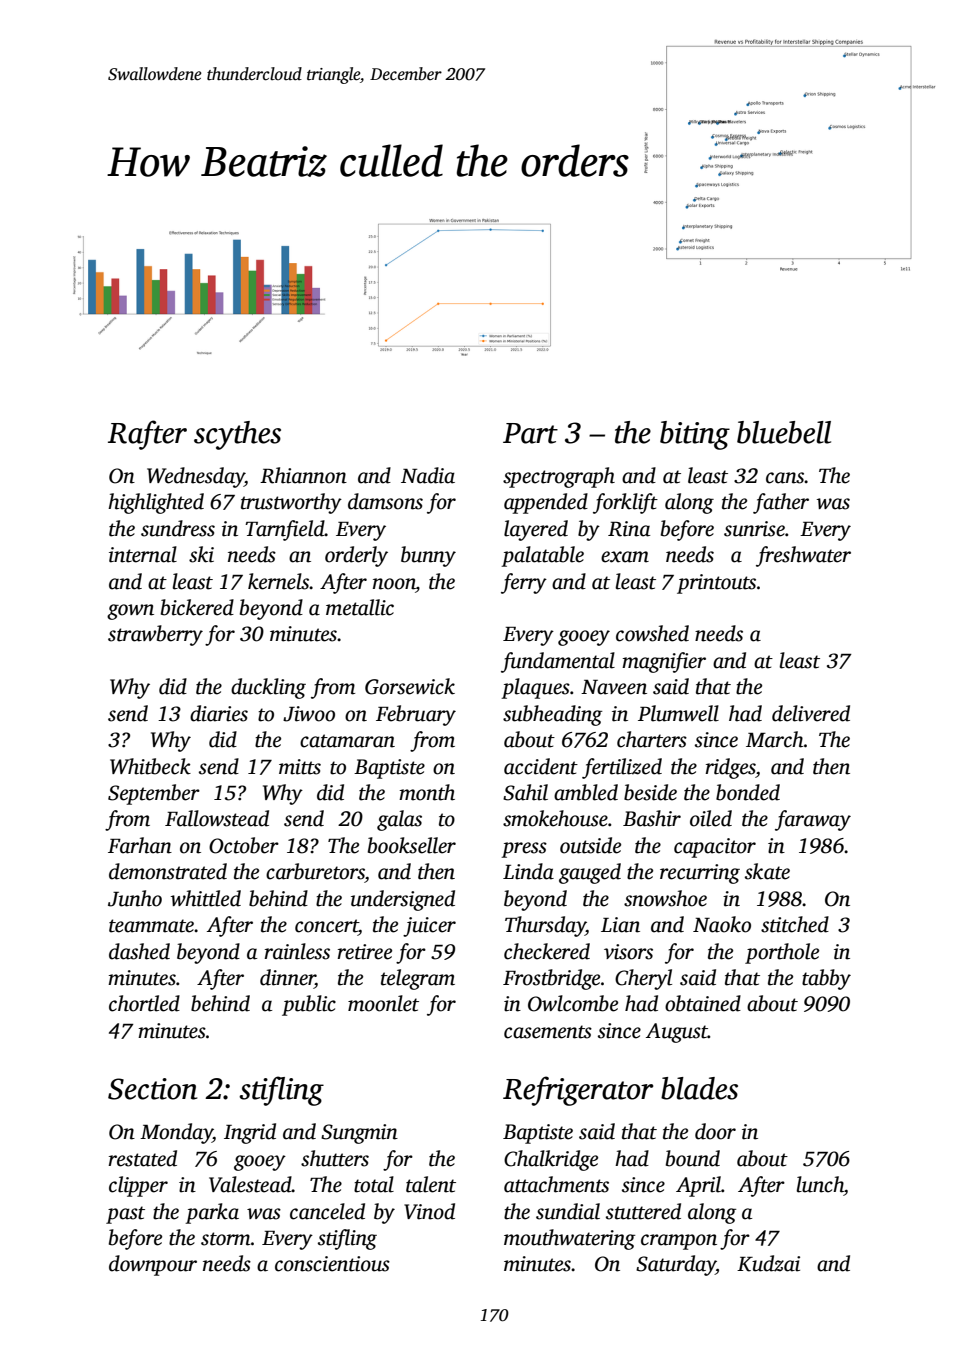  Describe the element at coordinates (410, 686) in the document. I see `Gorsewick` at that location.
